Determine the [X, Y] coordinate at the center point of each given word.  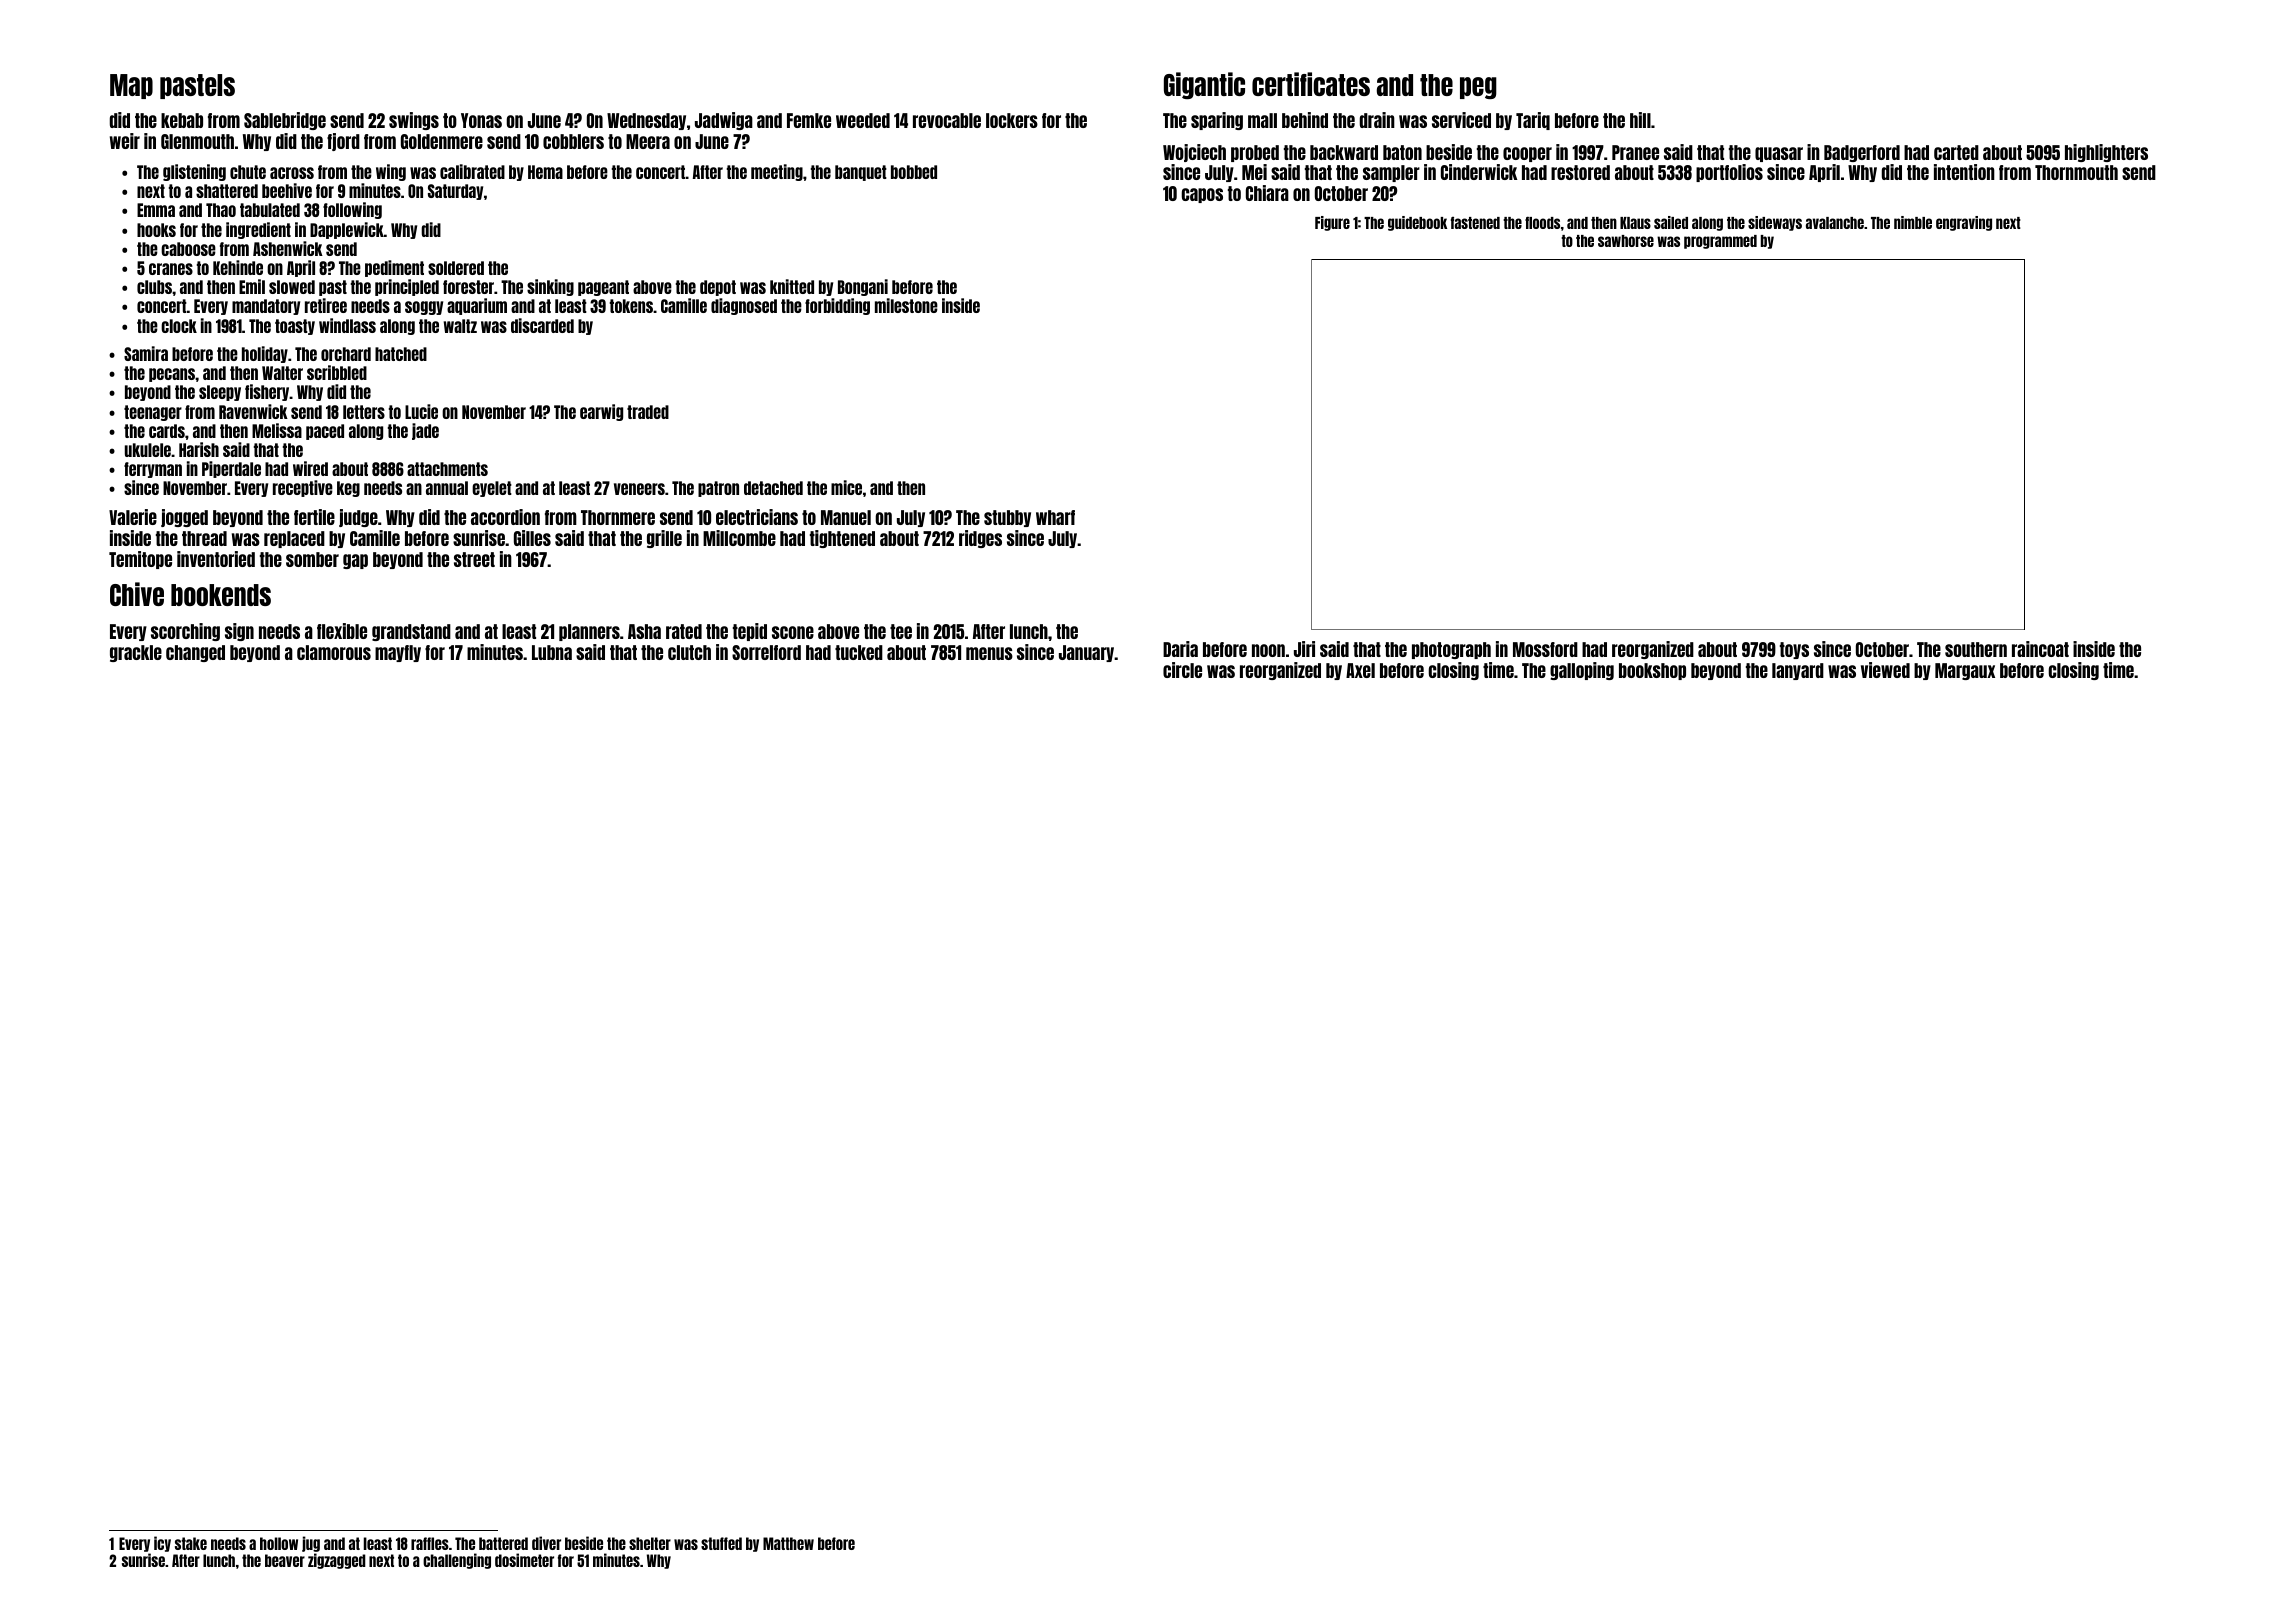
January [1087, 653]
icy [162, 1544]
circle [1182, 670]
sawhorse [1626, 241]
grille [664, 539]
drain [1377, 120]
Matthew [788, 1543]
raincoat [2040, 649]
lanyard [1798, 671]
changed [195, 653]
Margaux [1965, 671]
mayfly [398, 653]
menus [989, 653]
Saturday [455, 192]
